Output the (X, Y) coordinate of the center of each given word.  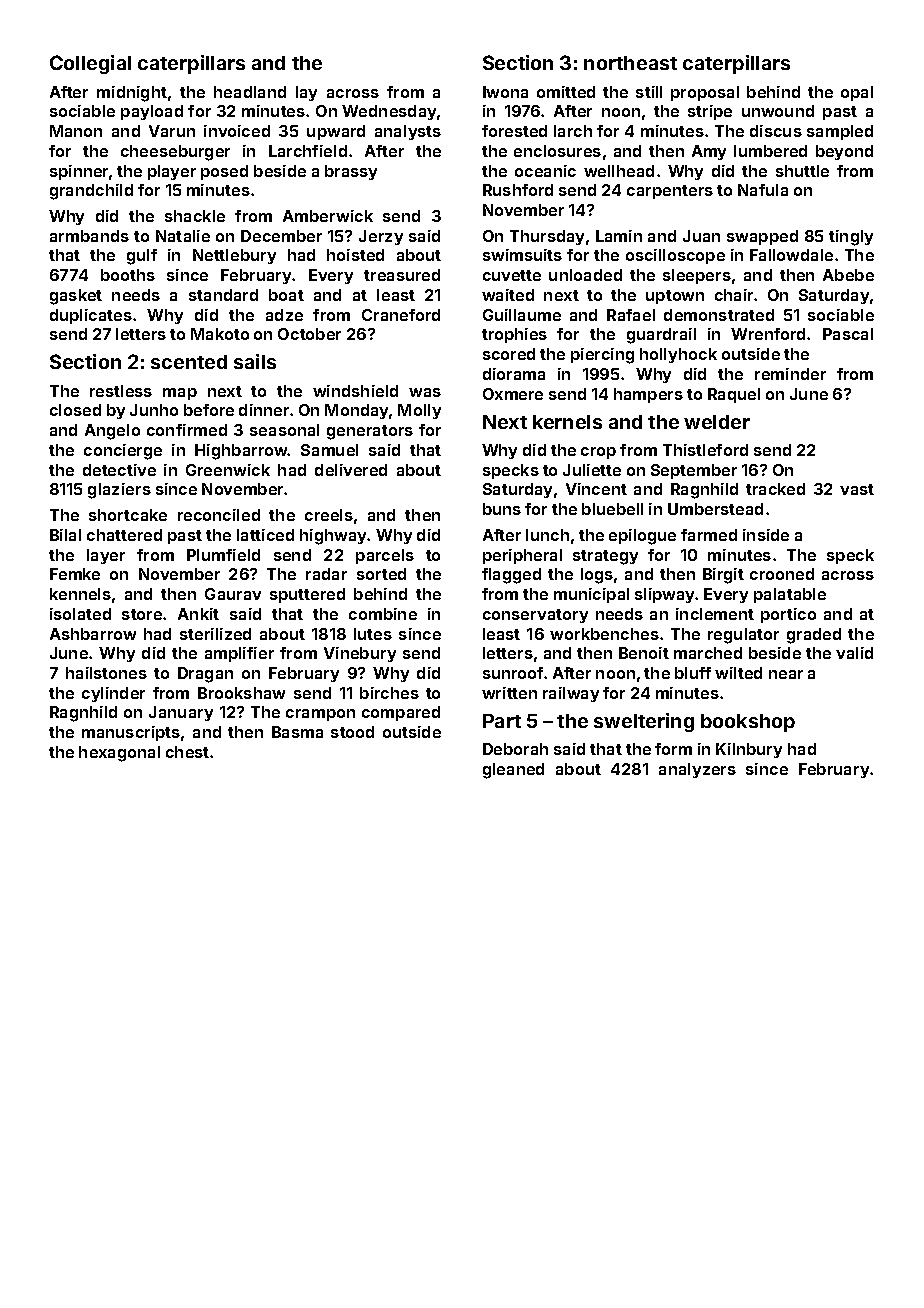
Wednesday (389, 112)
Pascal (848, 334)
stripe (710, 112)
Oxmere (513, 394)
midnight (132, 94)
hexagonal (119, 754)
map (180, 394)
